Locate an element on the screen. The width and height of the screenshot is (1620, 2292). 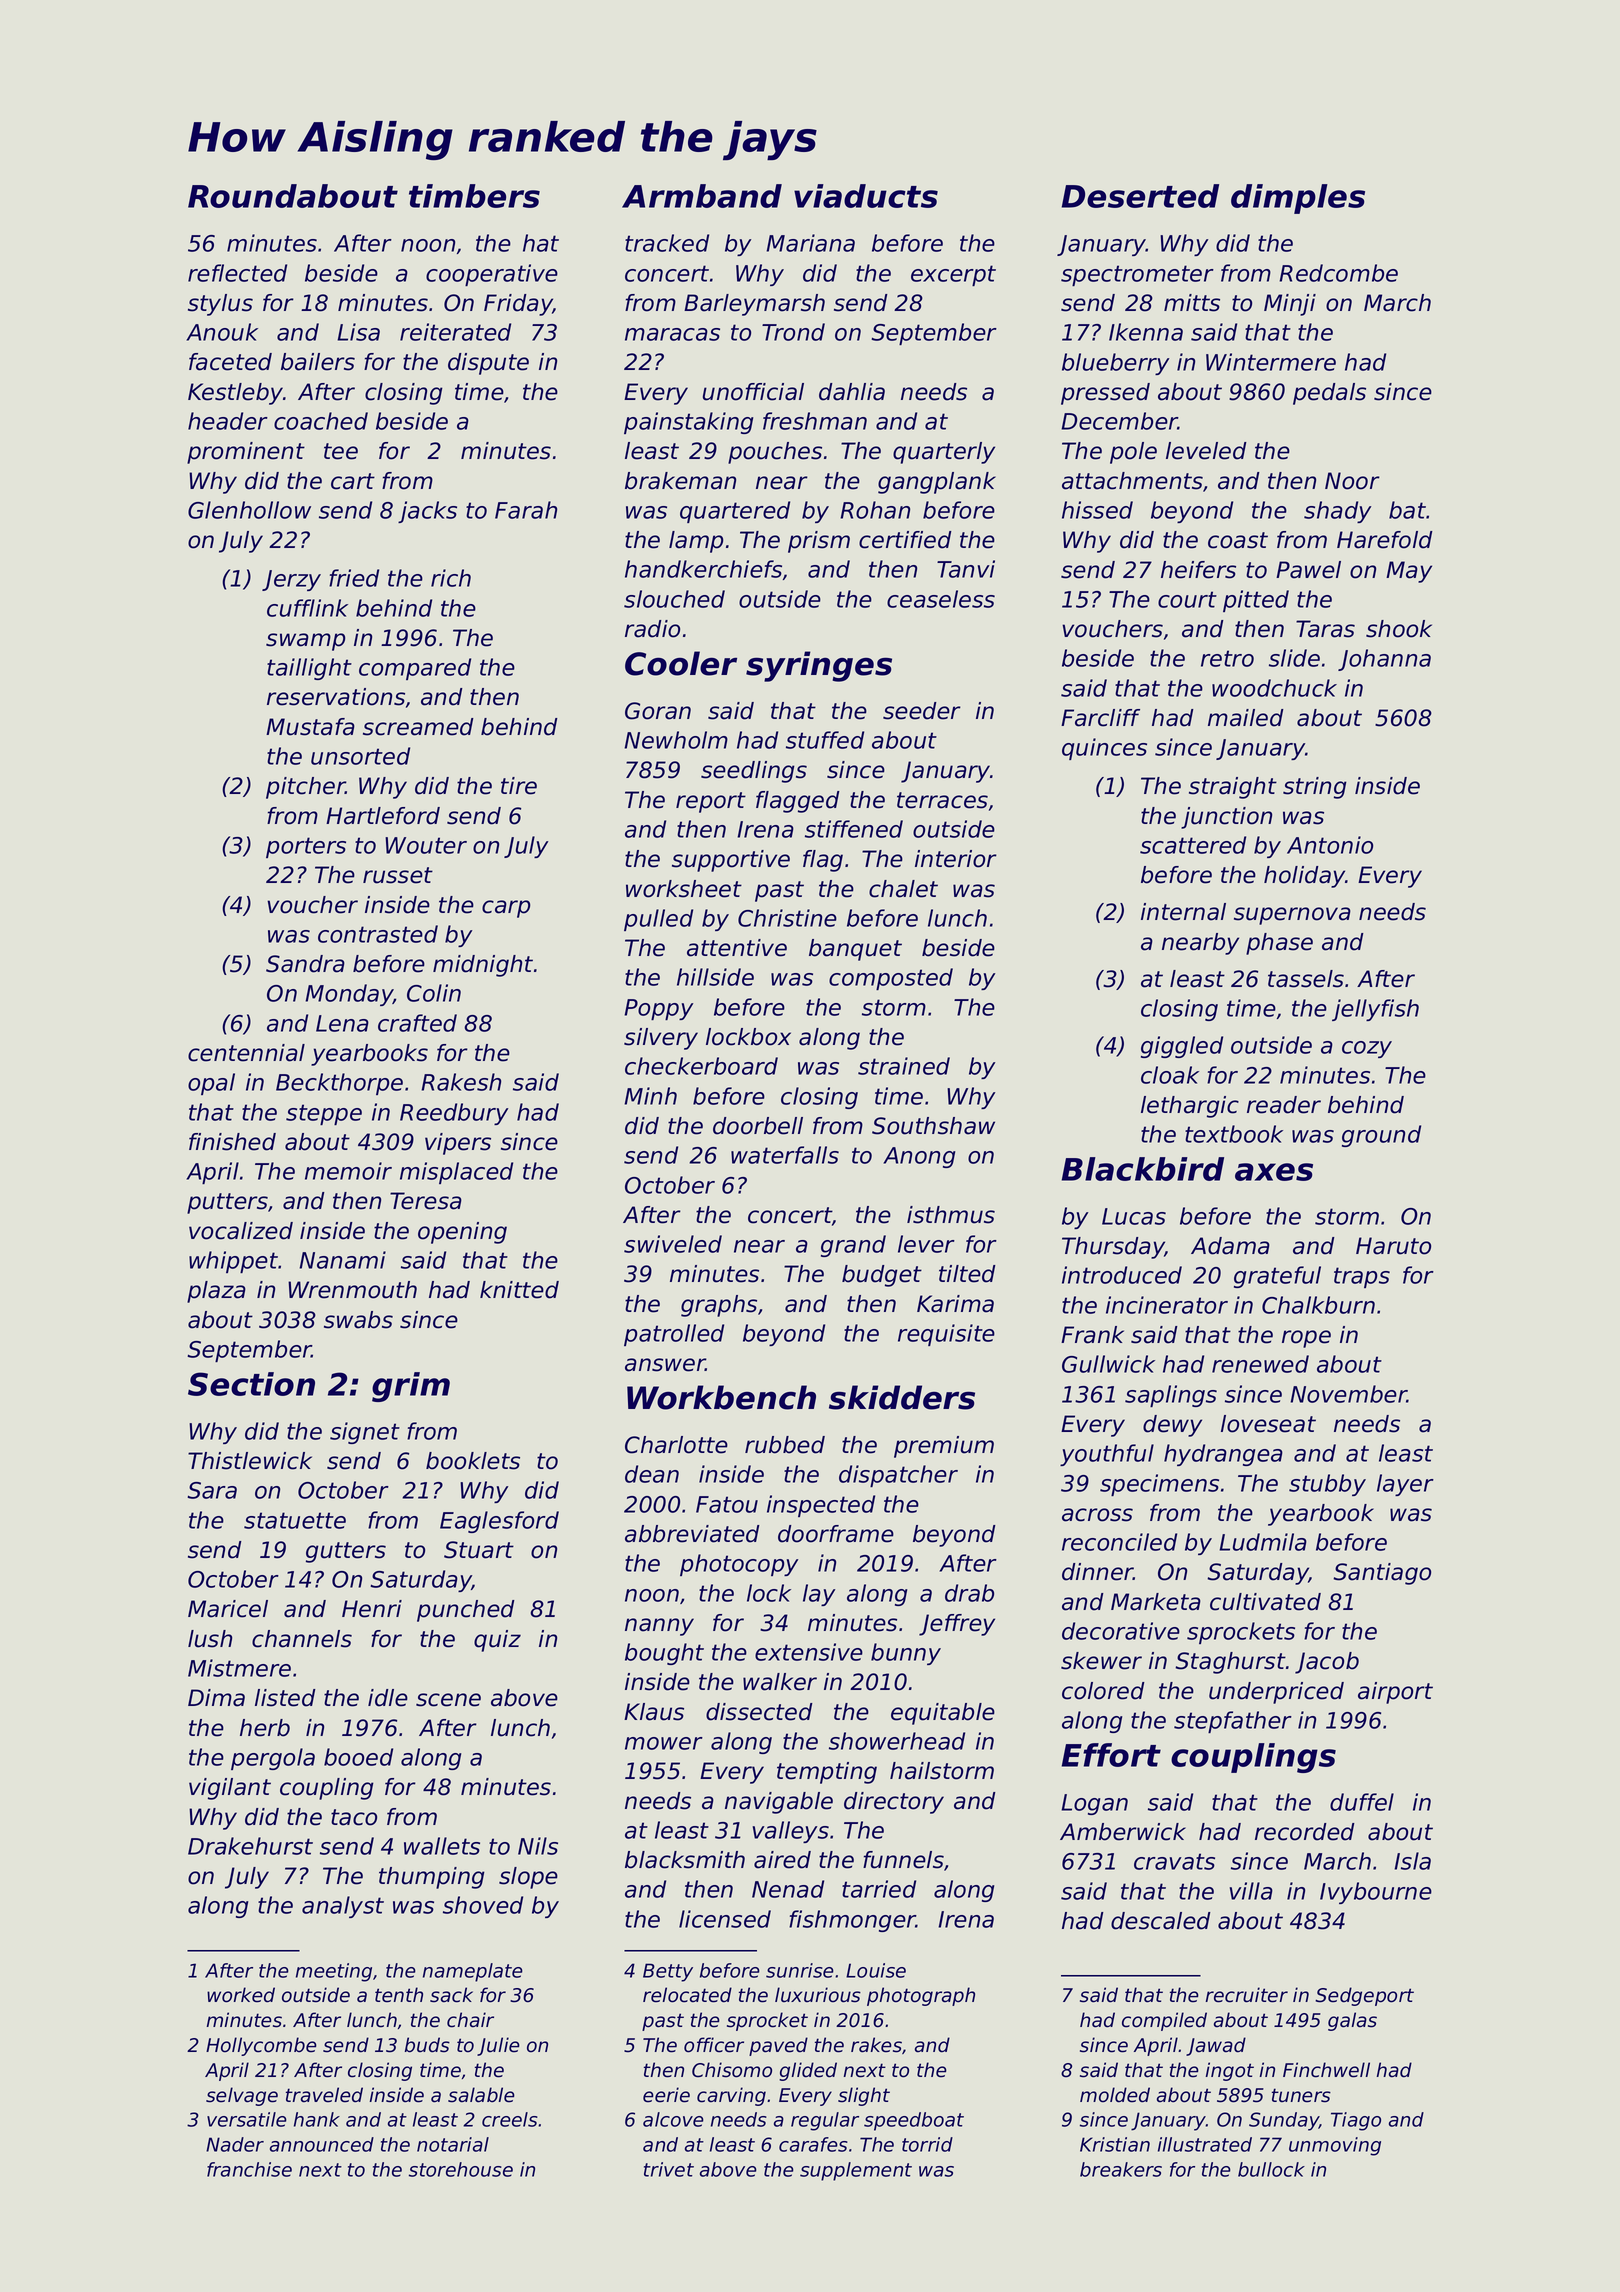
Deserted is located at coordinates (1140, 196).
